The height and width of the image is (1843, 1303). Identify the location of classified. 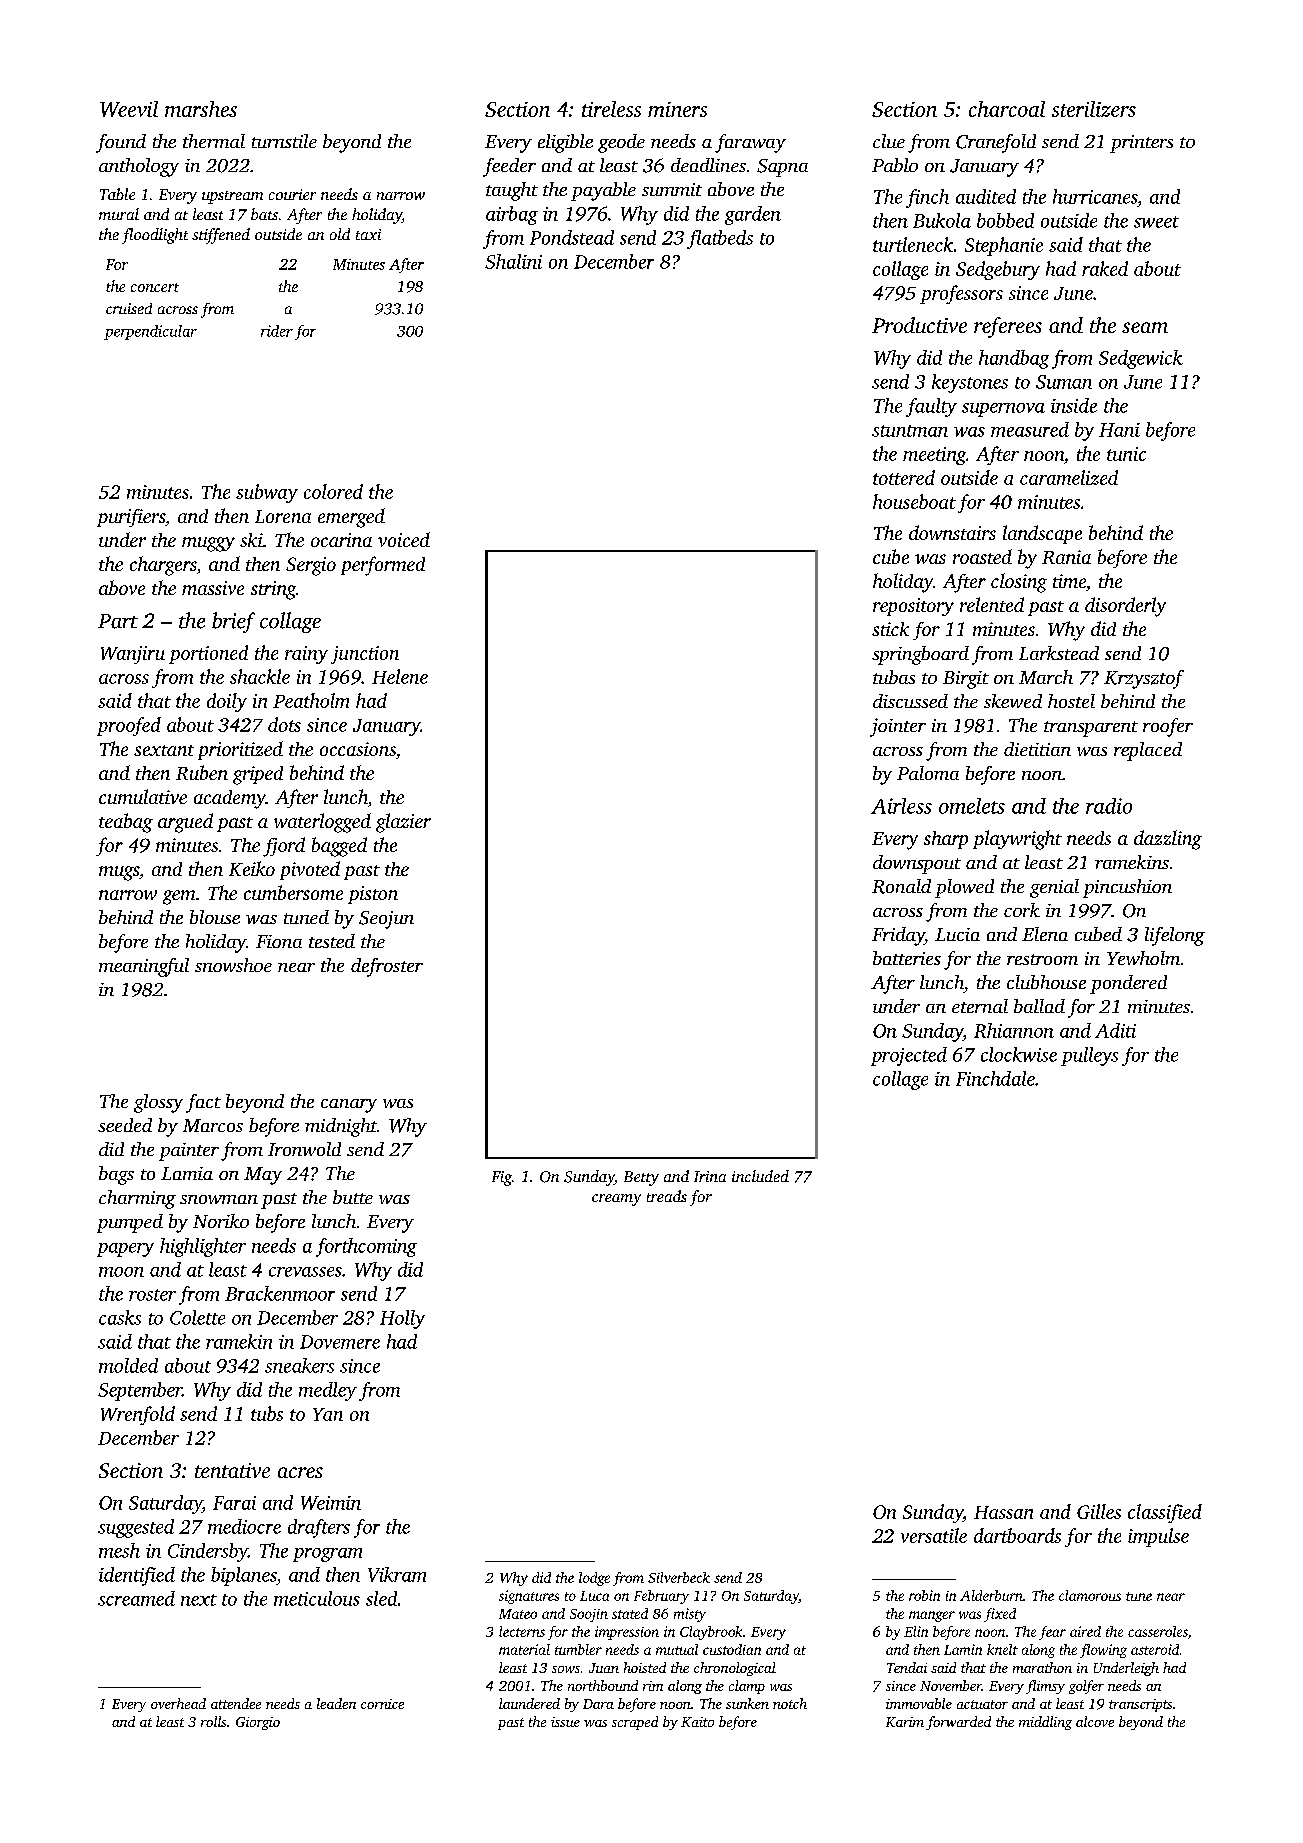
(1165, 1513).
